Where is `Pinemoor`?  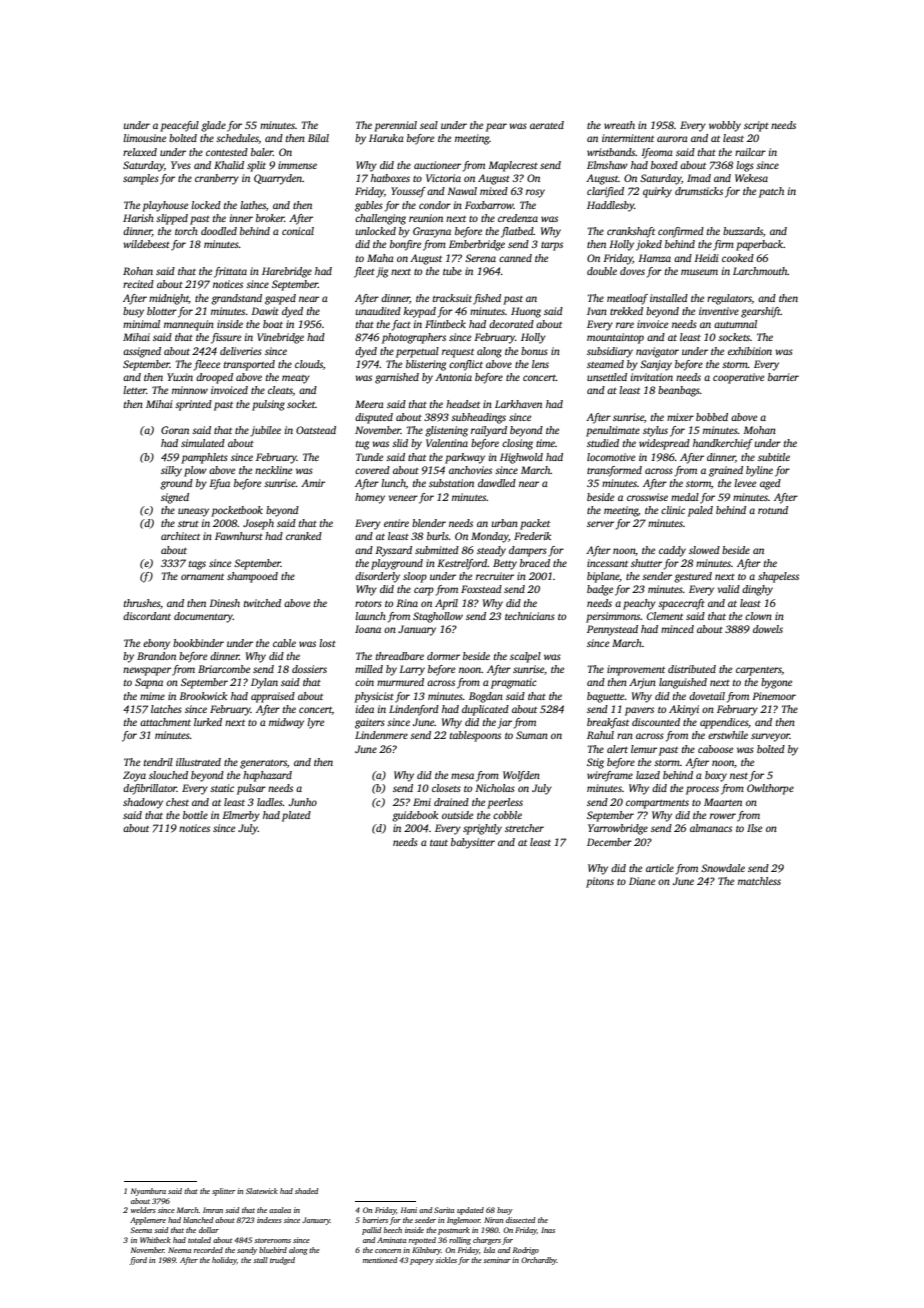 Pinemoor is located at coordinates (774, 696).
